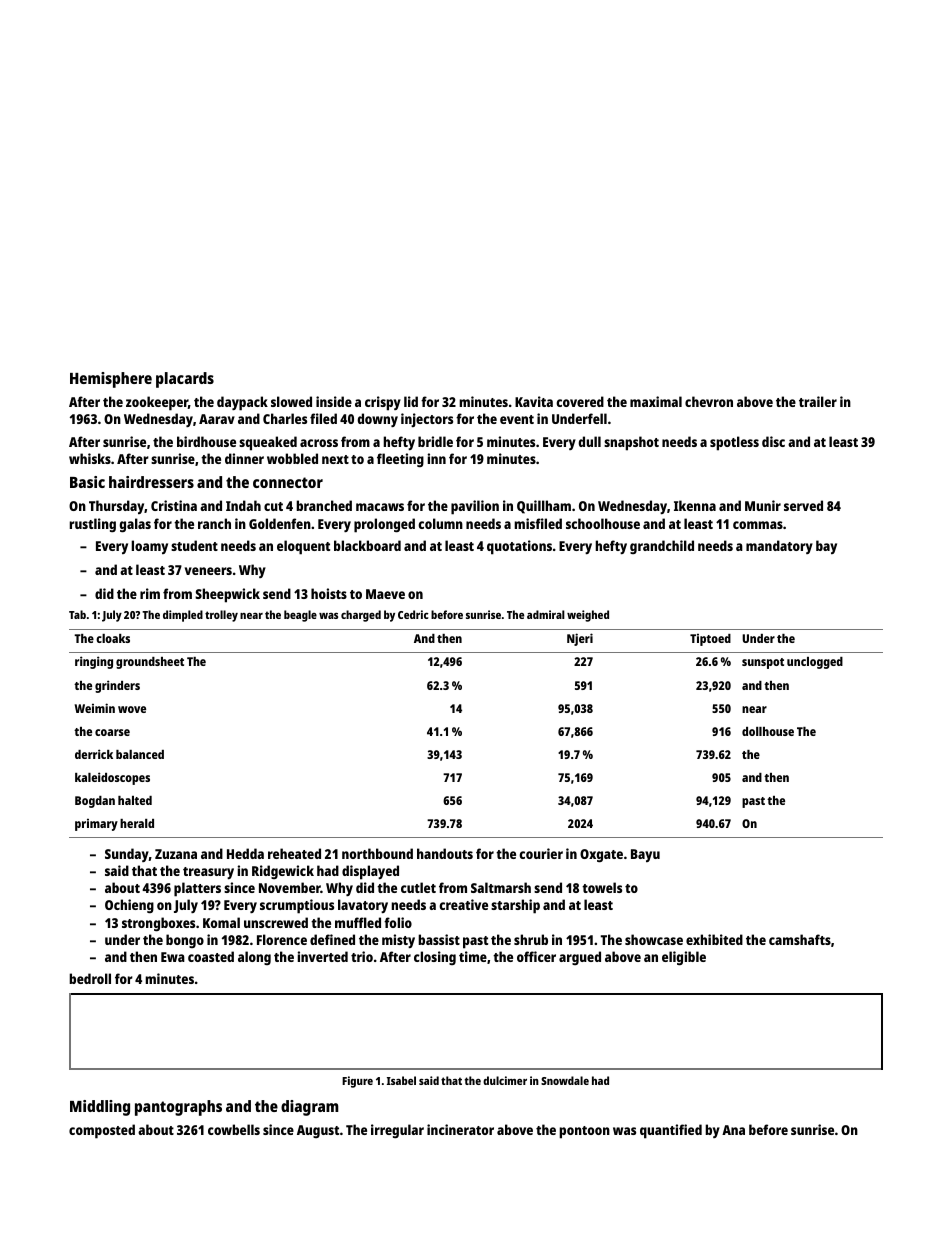 The width and height of the image is (952, 1233). I want to click on lid, so click(411, 401).
